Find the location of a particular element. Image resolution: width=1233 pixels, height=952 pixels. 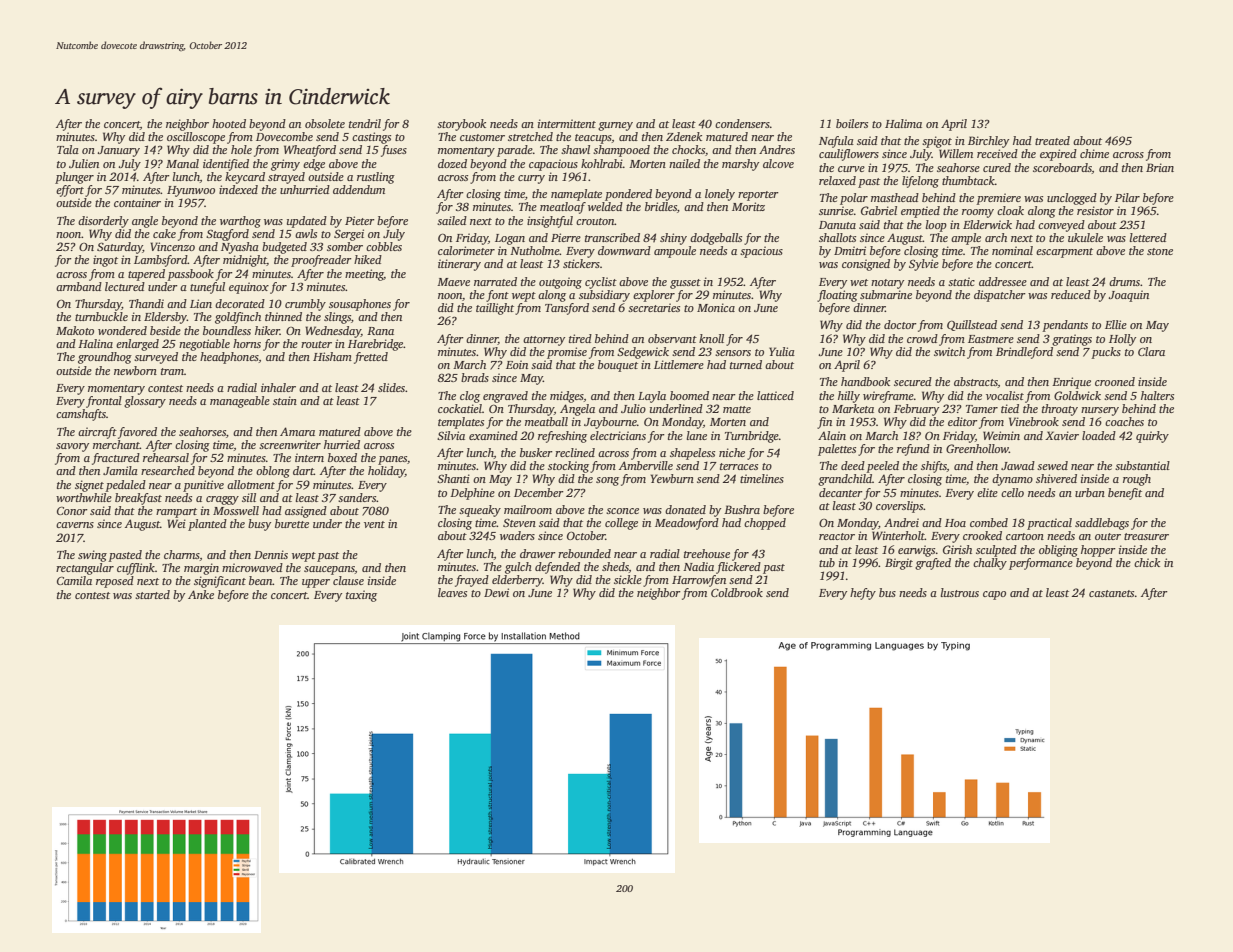

Halima is located at coordinates (903, 123).
